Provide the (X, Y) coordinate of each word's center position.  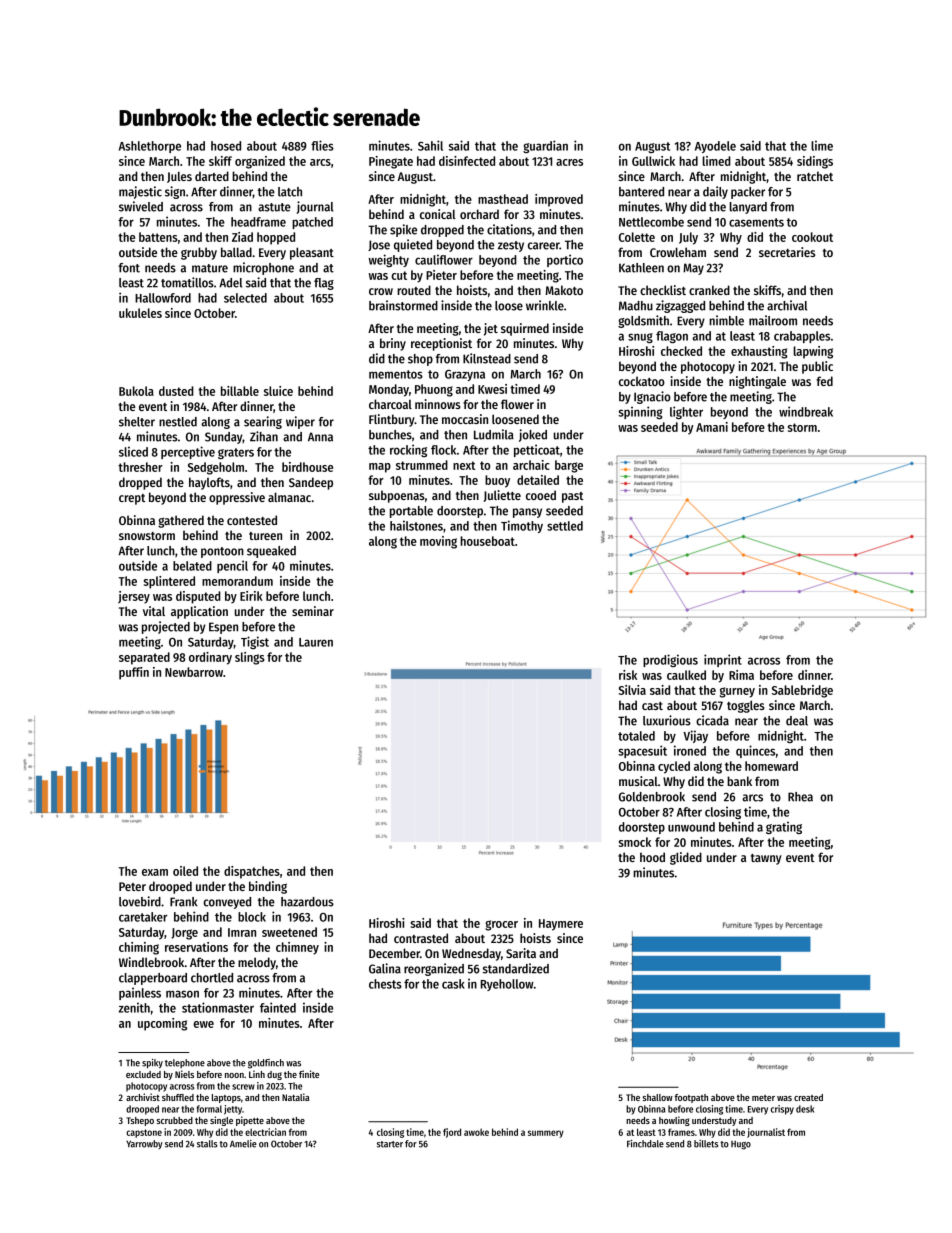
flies (322, 145)
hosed (226, 146)
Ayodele (715, 147)
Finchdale (645, 1144)
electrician (265, 1132)
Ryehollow (507, 985)
